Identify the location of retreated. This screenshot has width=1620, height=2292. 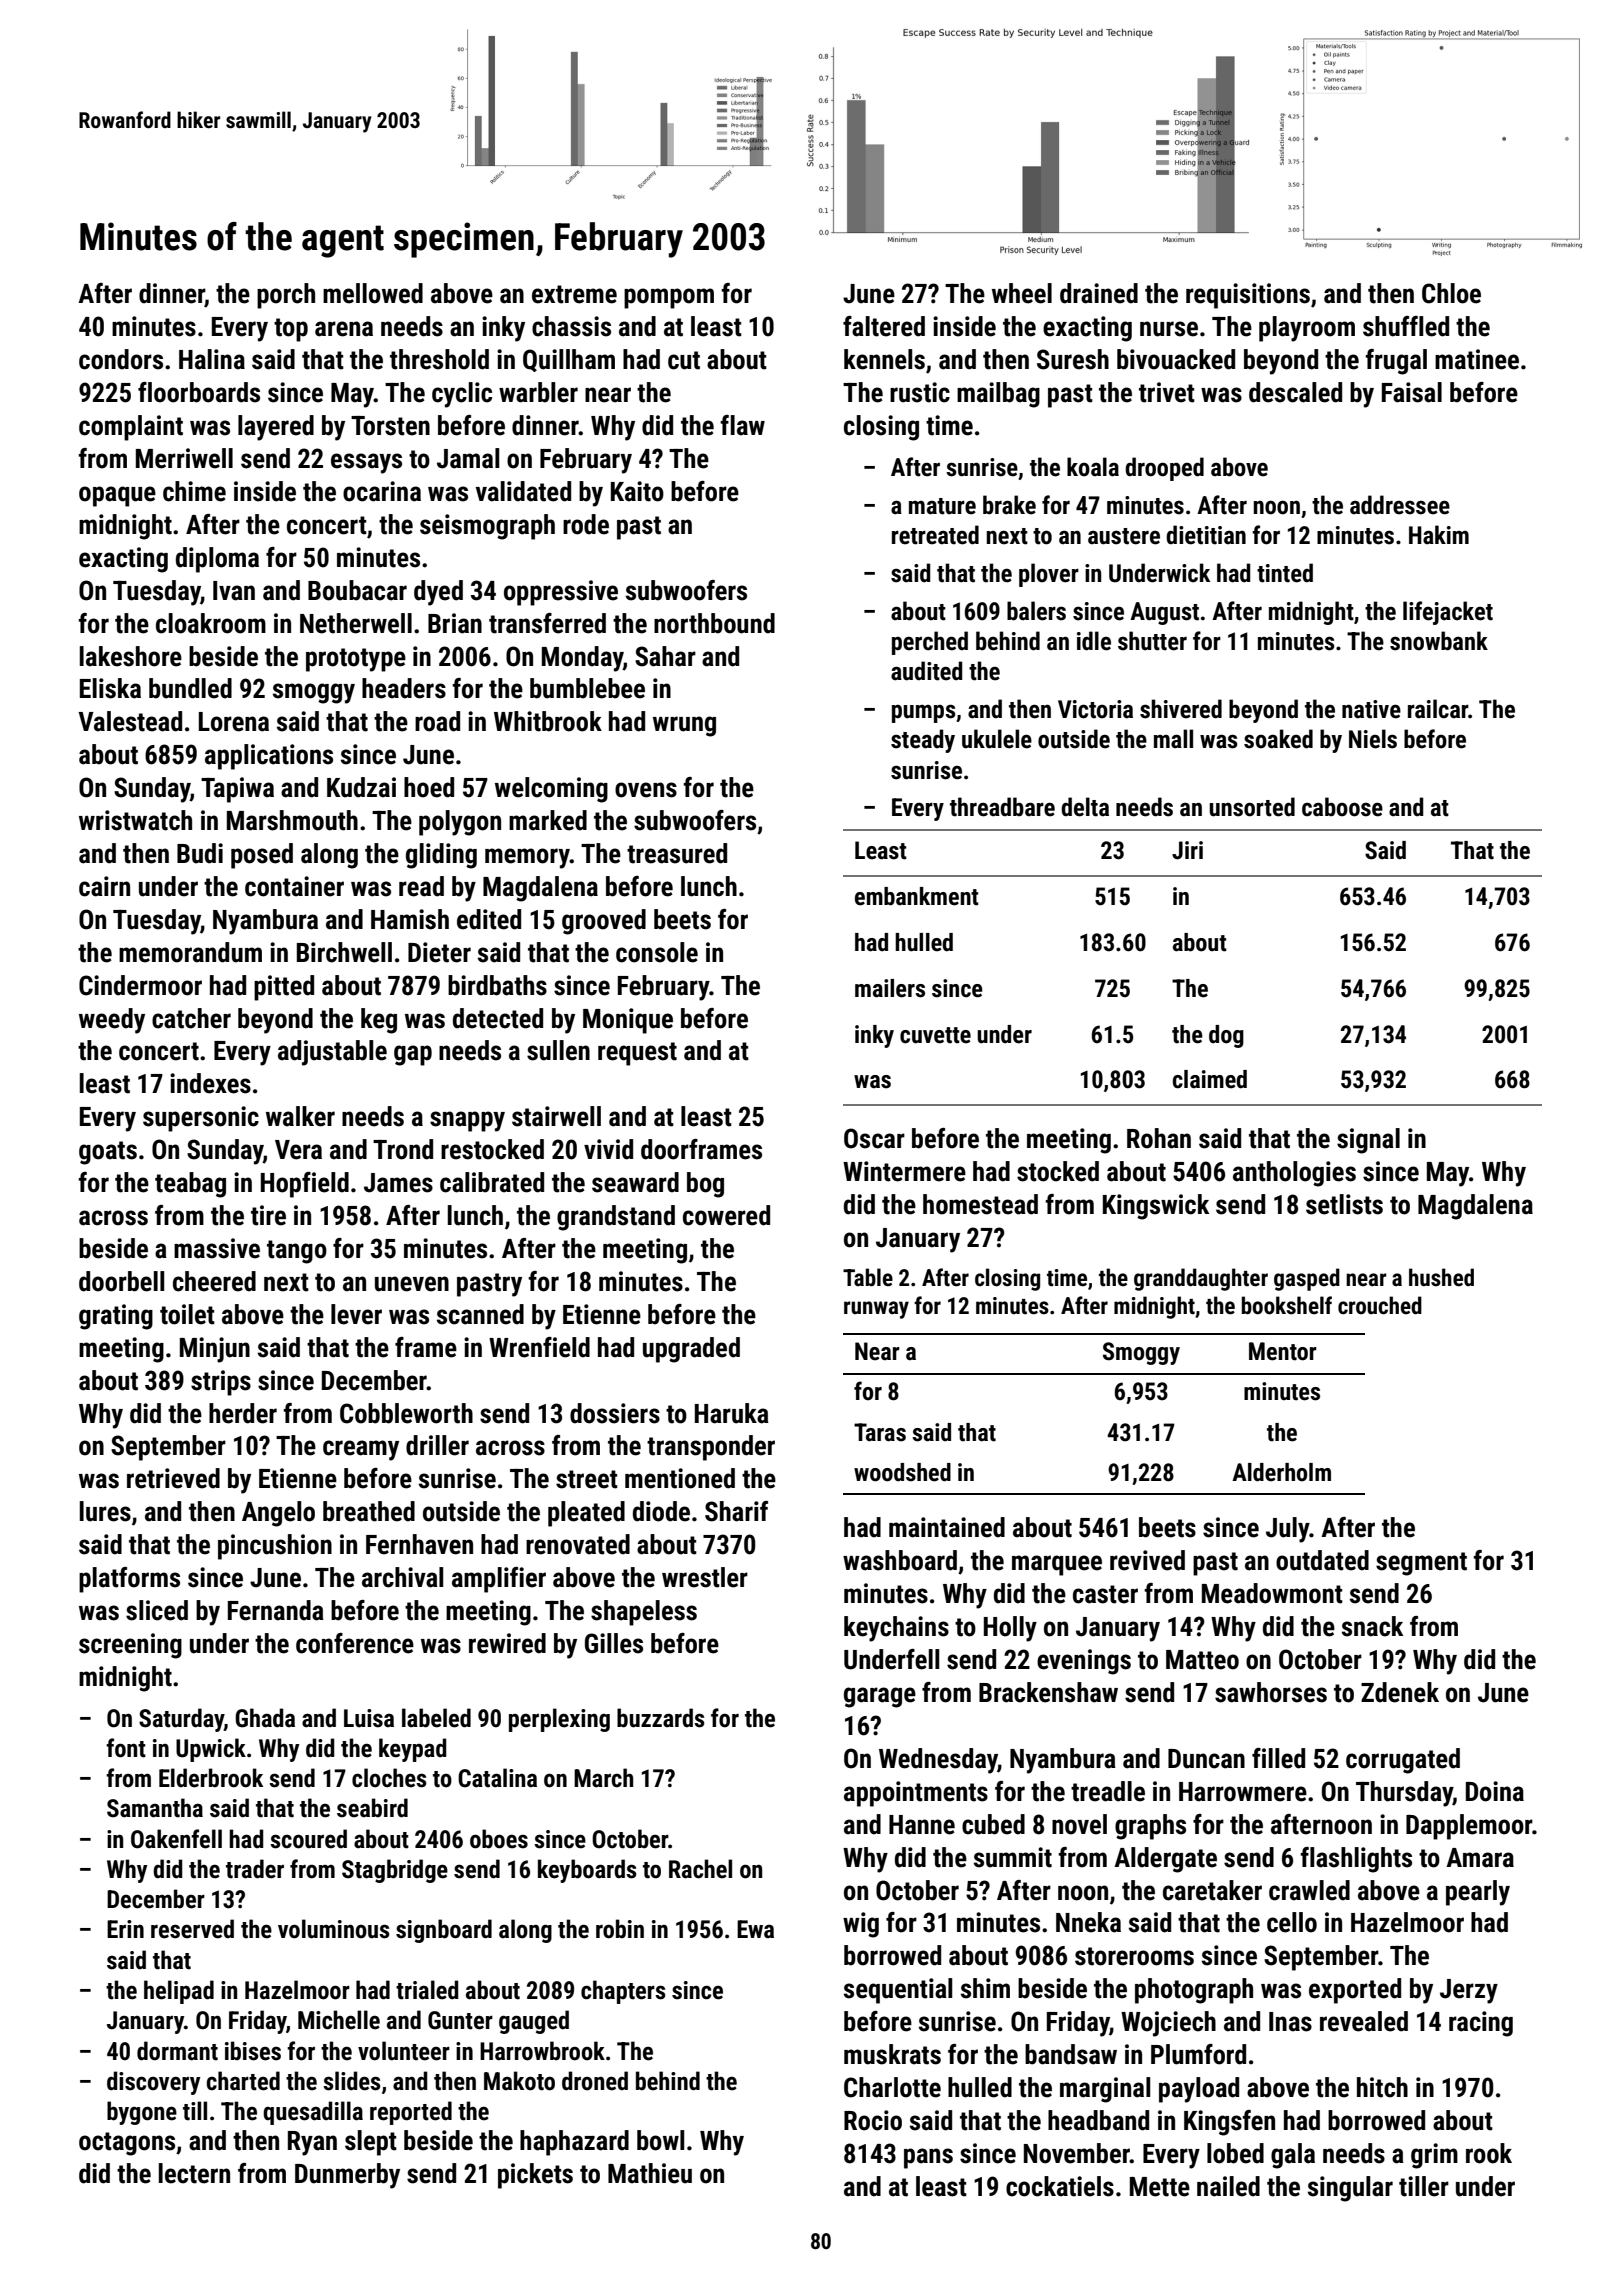
(935, 535).
